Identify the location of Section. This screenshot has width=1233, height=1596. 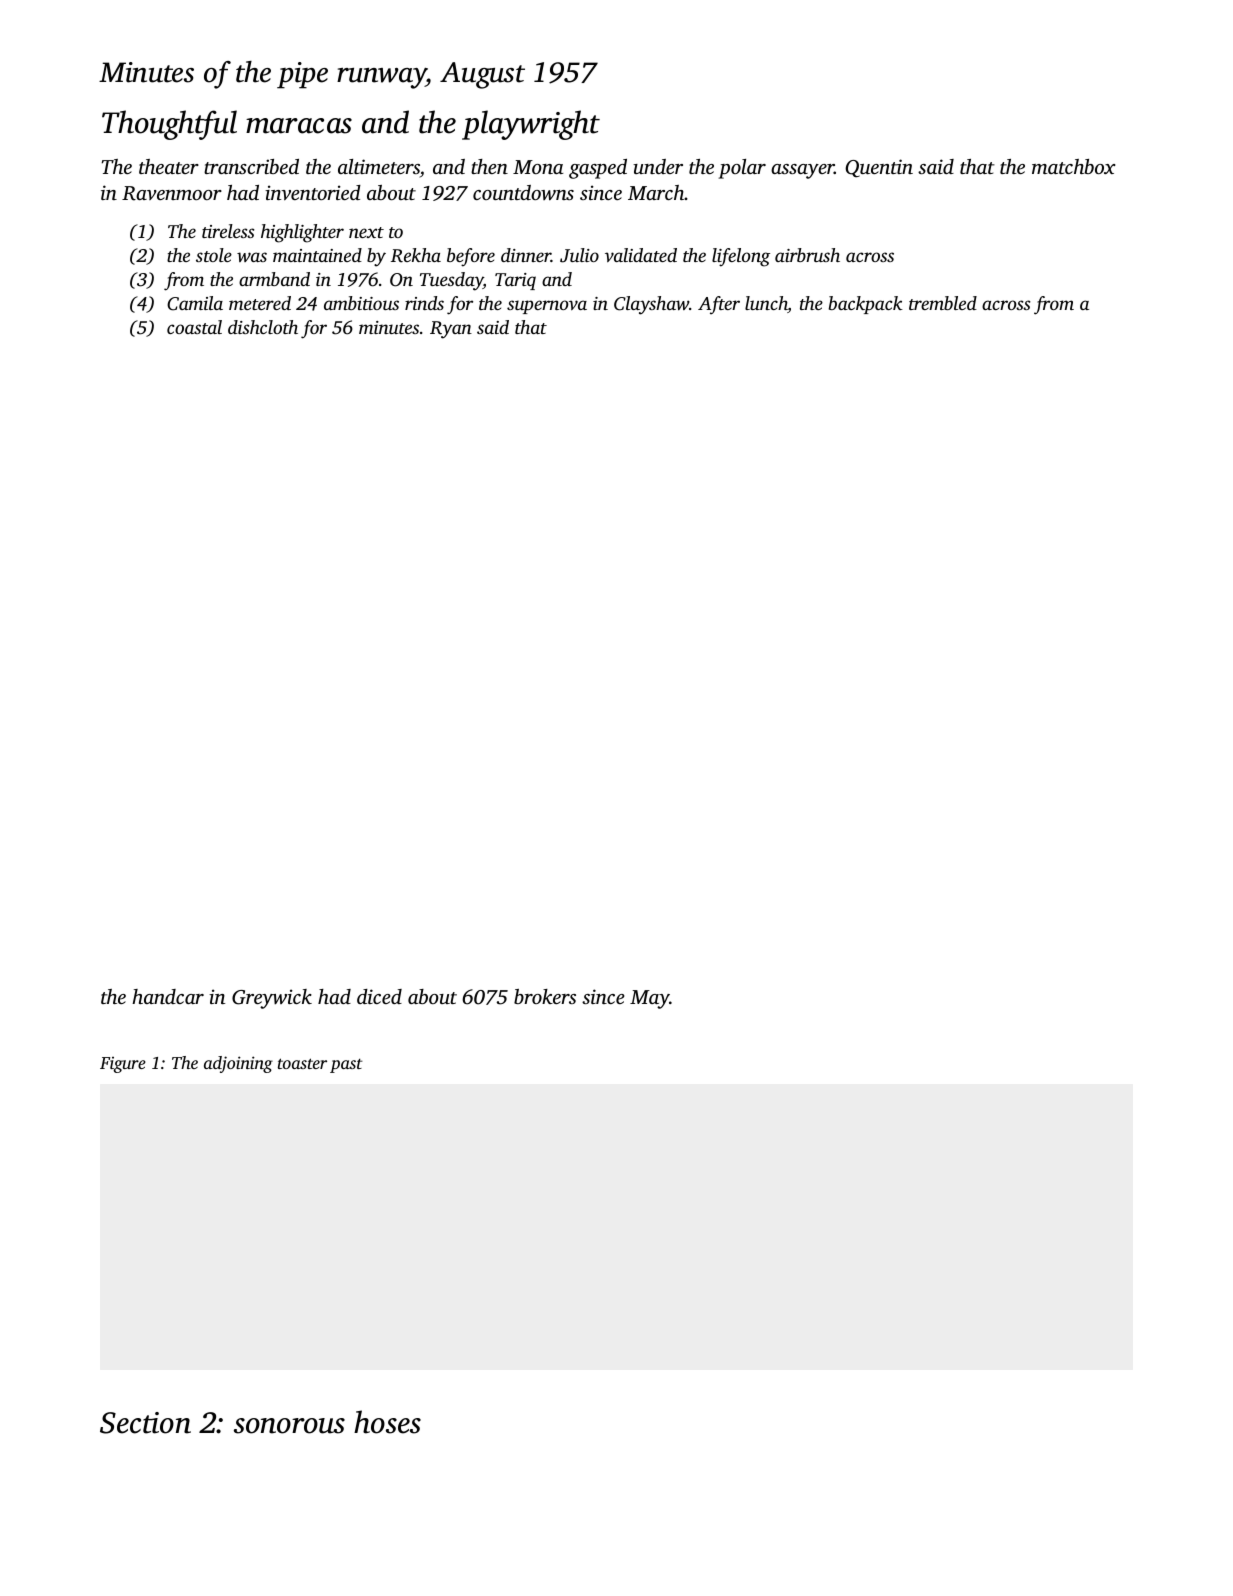
(145, 1423).
